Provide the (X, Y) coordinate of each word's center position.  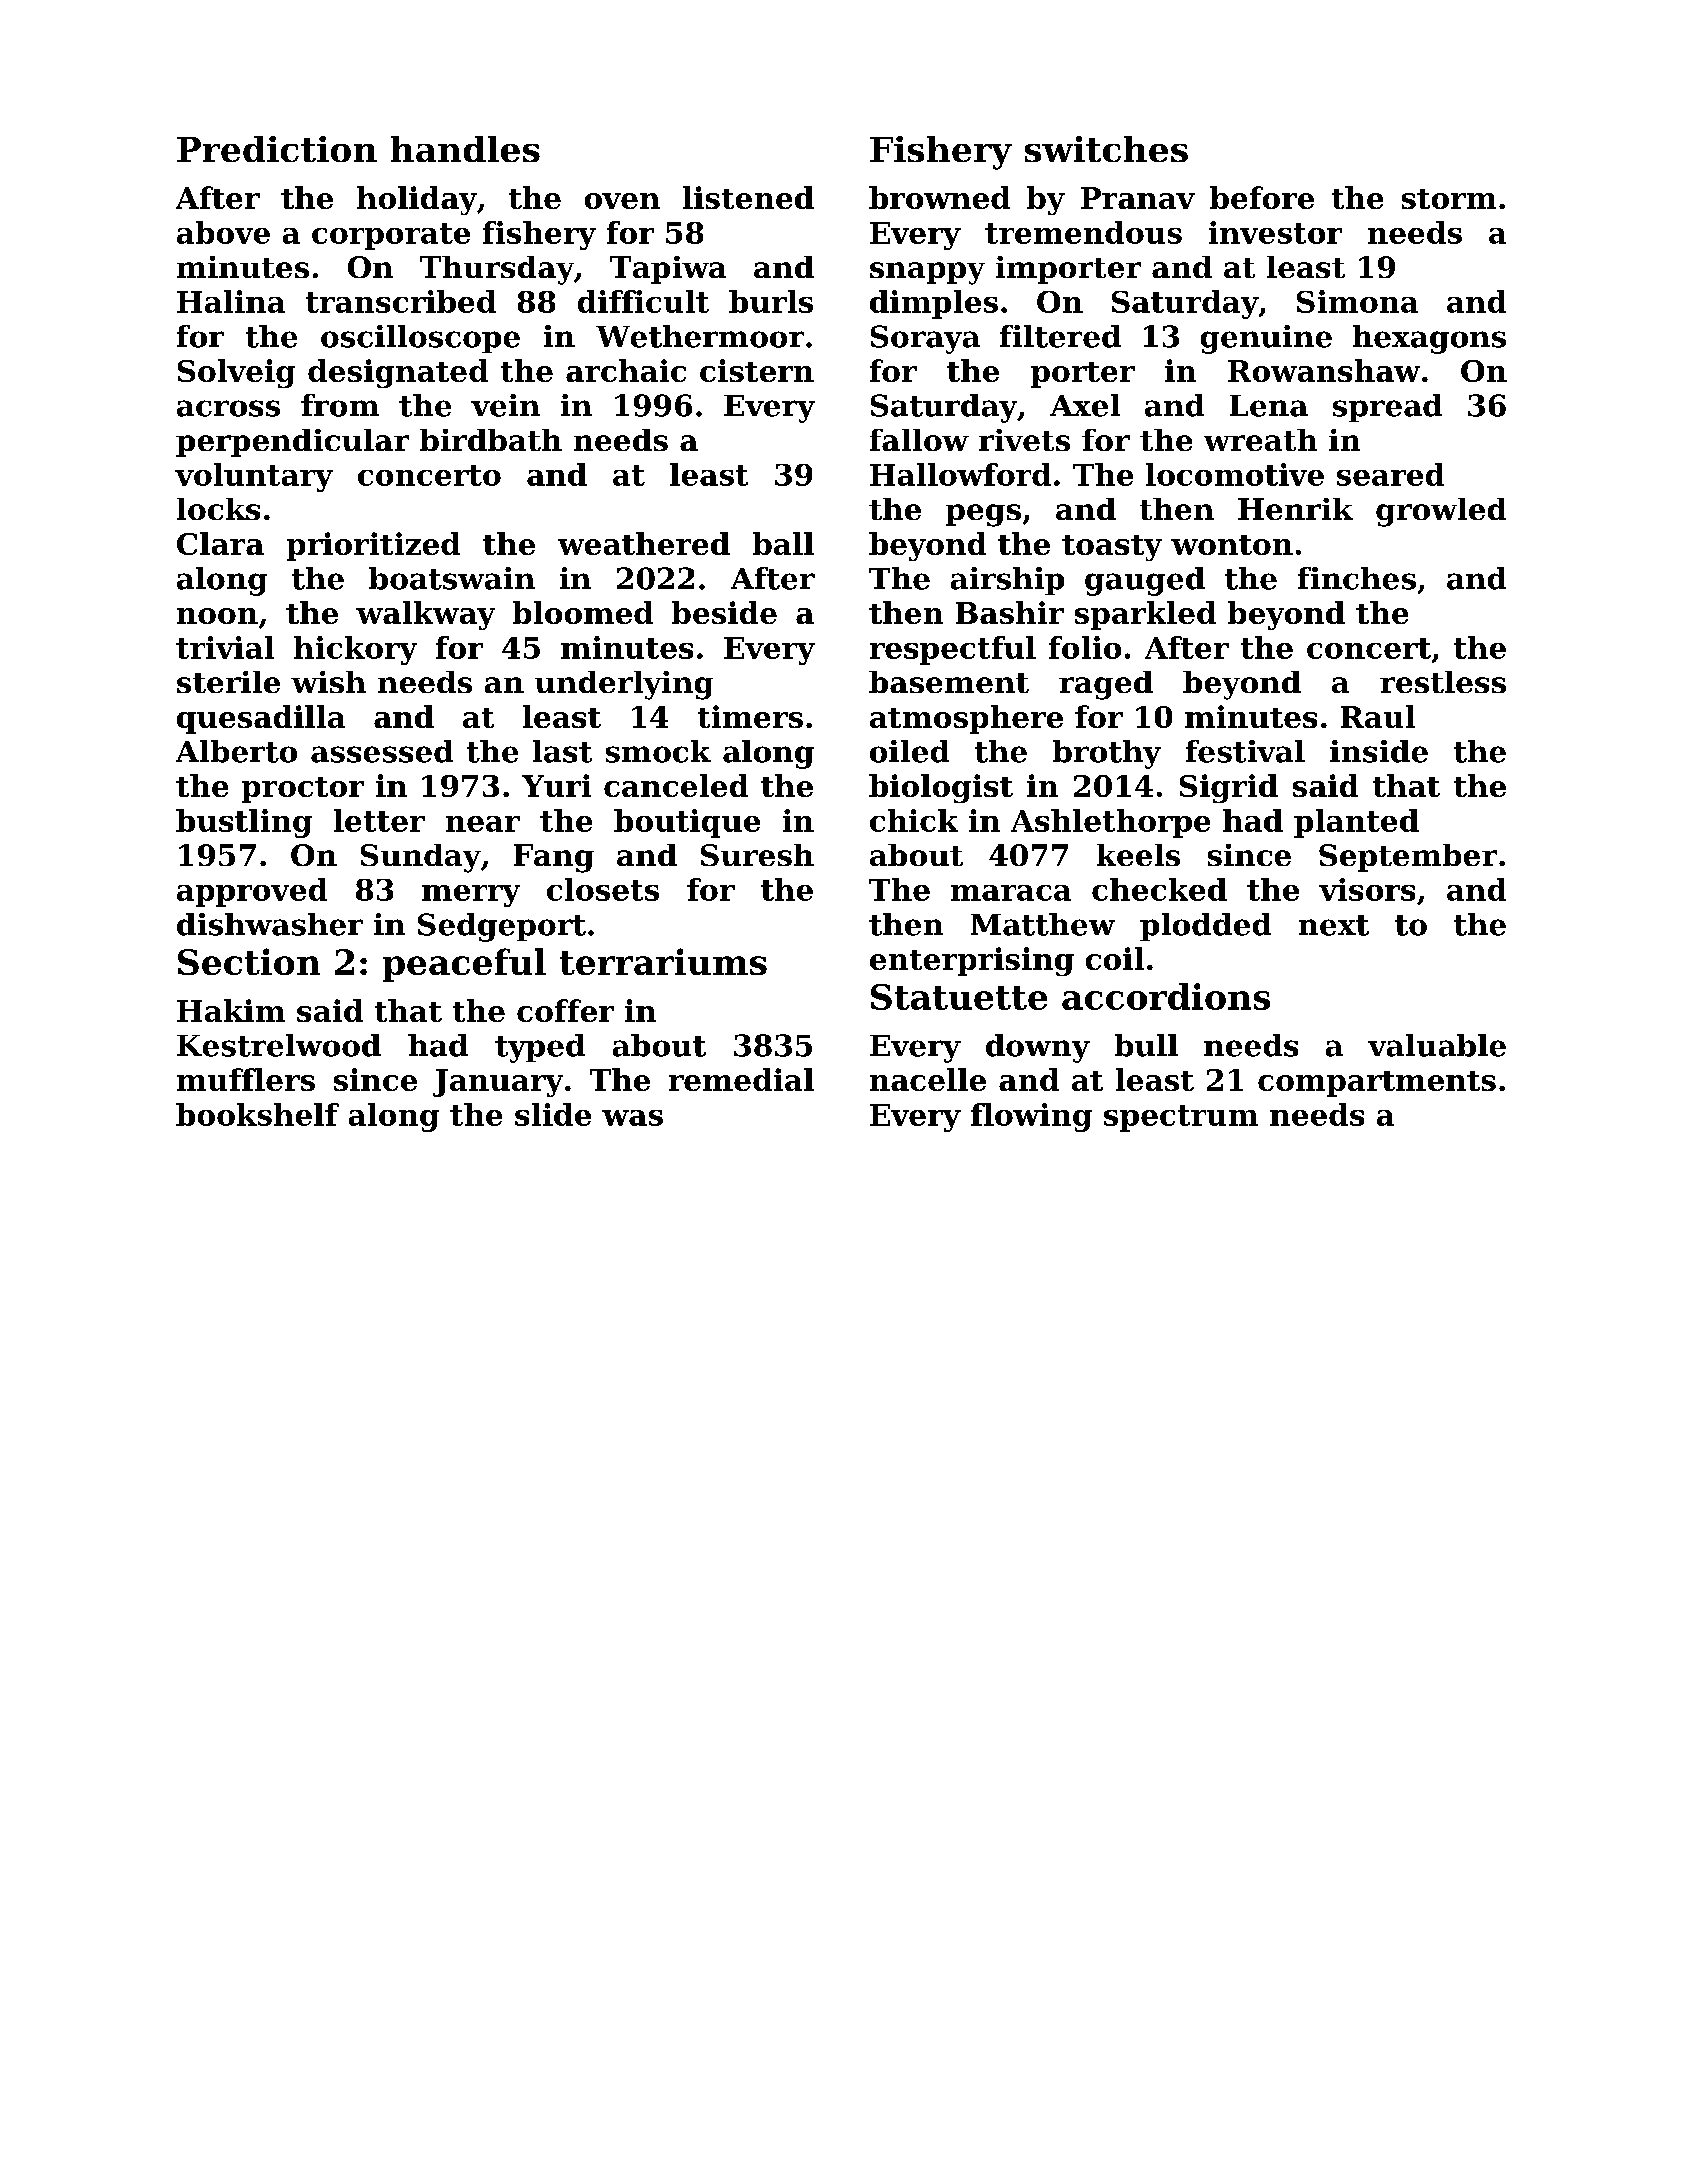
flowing (1031, 1117)
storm (1449, 199)
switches (1106, 149)
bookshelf (257, 1114)
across (228, 408)
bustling (244, 823)
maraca (1011, 893)
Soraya (925, 339)
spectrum (1181, 1118)
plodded (1205, 927)
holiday (417, 200)
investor (1275, 232)
